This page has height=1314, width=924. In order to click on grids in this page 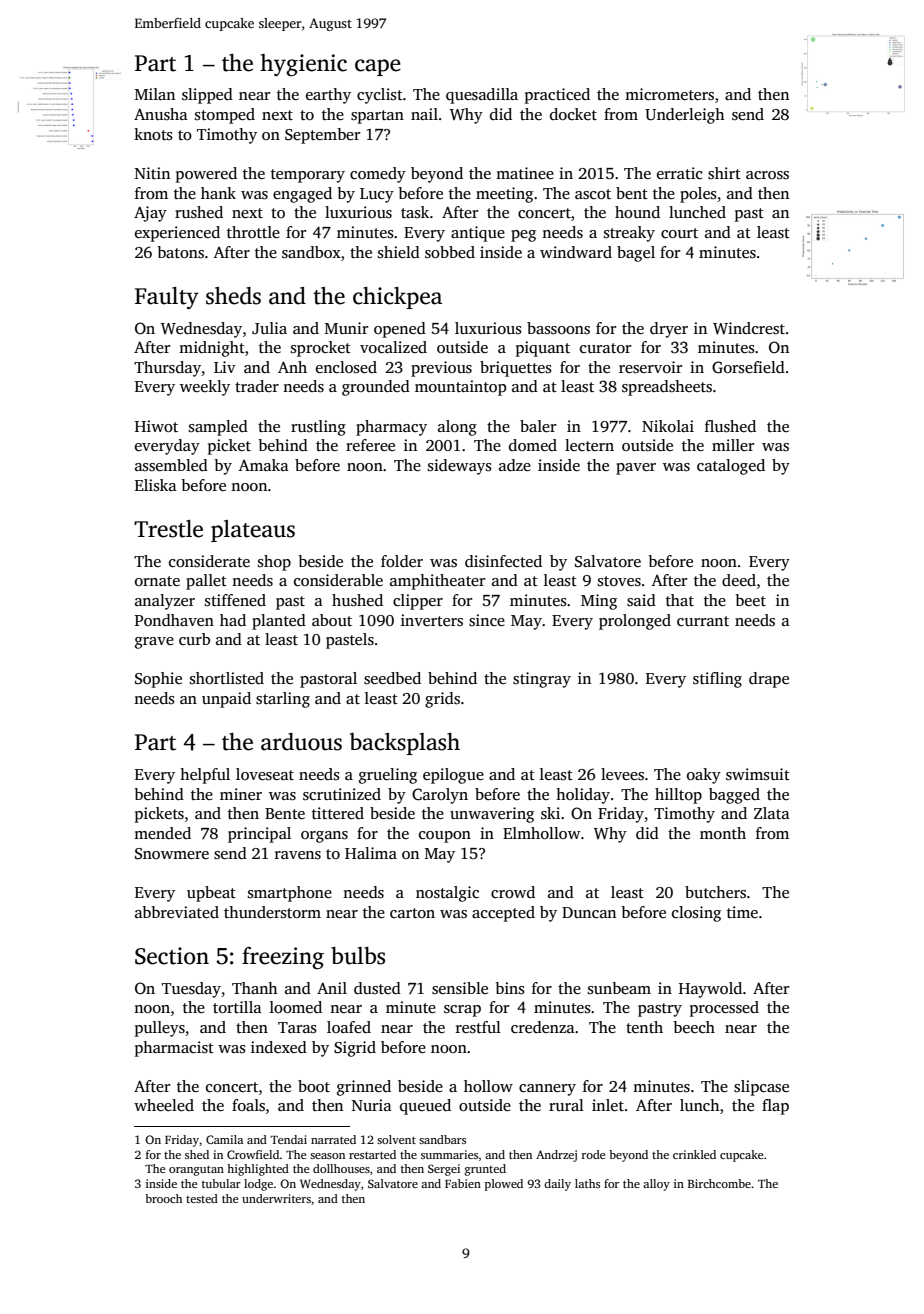, I will do `click(442, 700)`.
